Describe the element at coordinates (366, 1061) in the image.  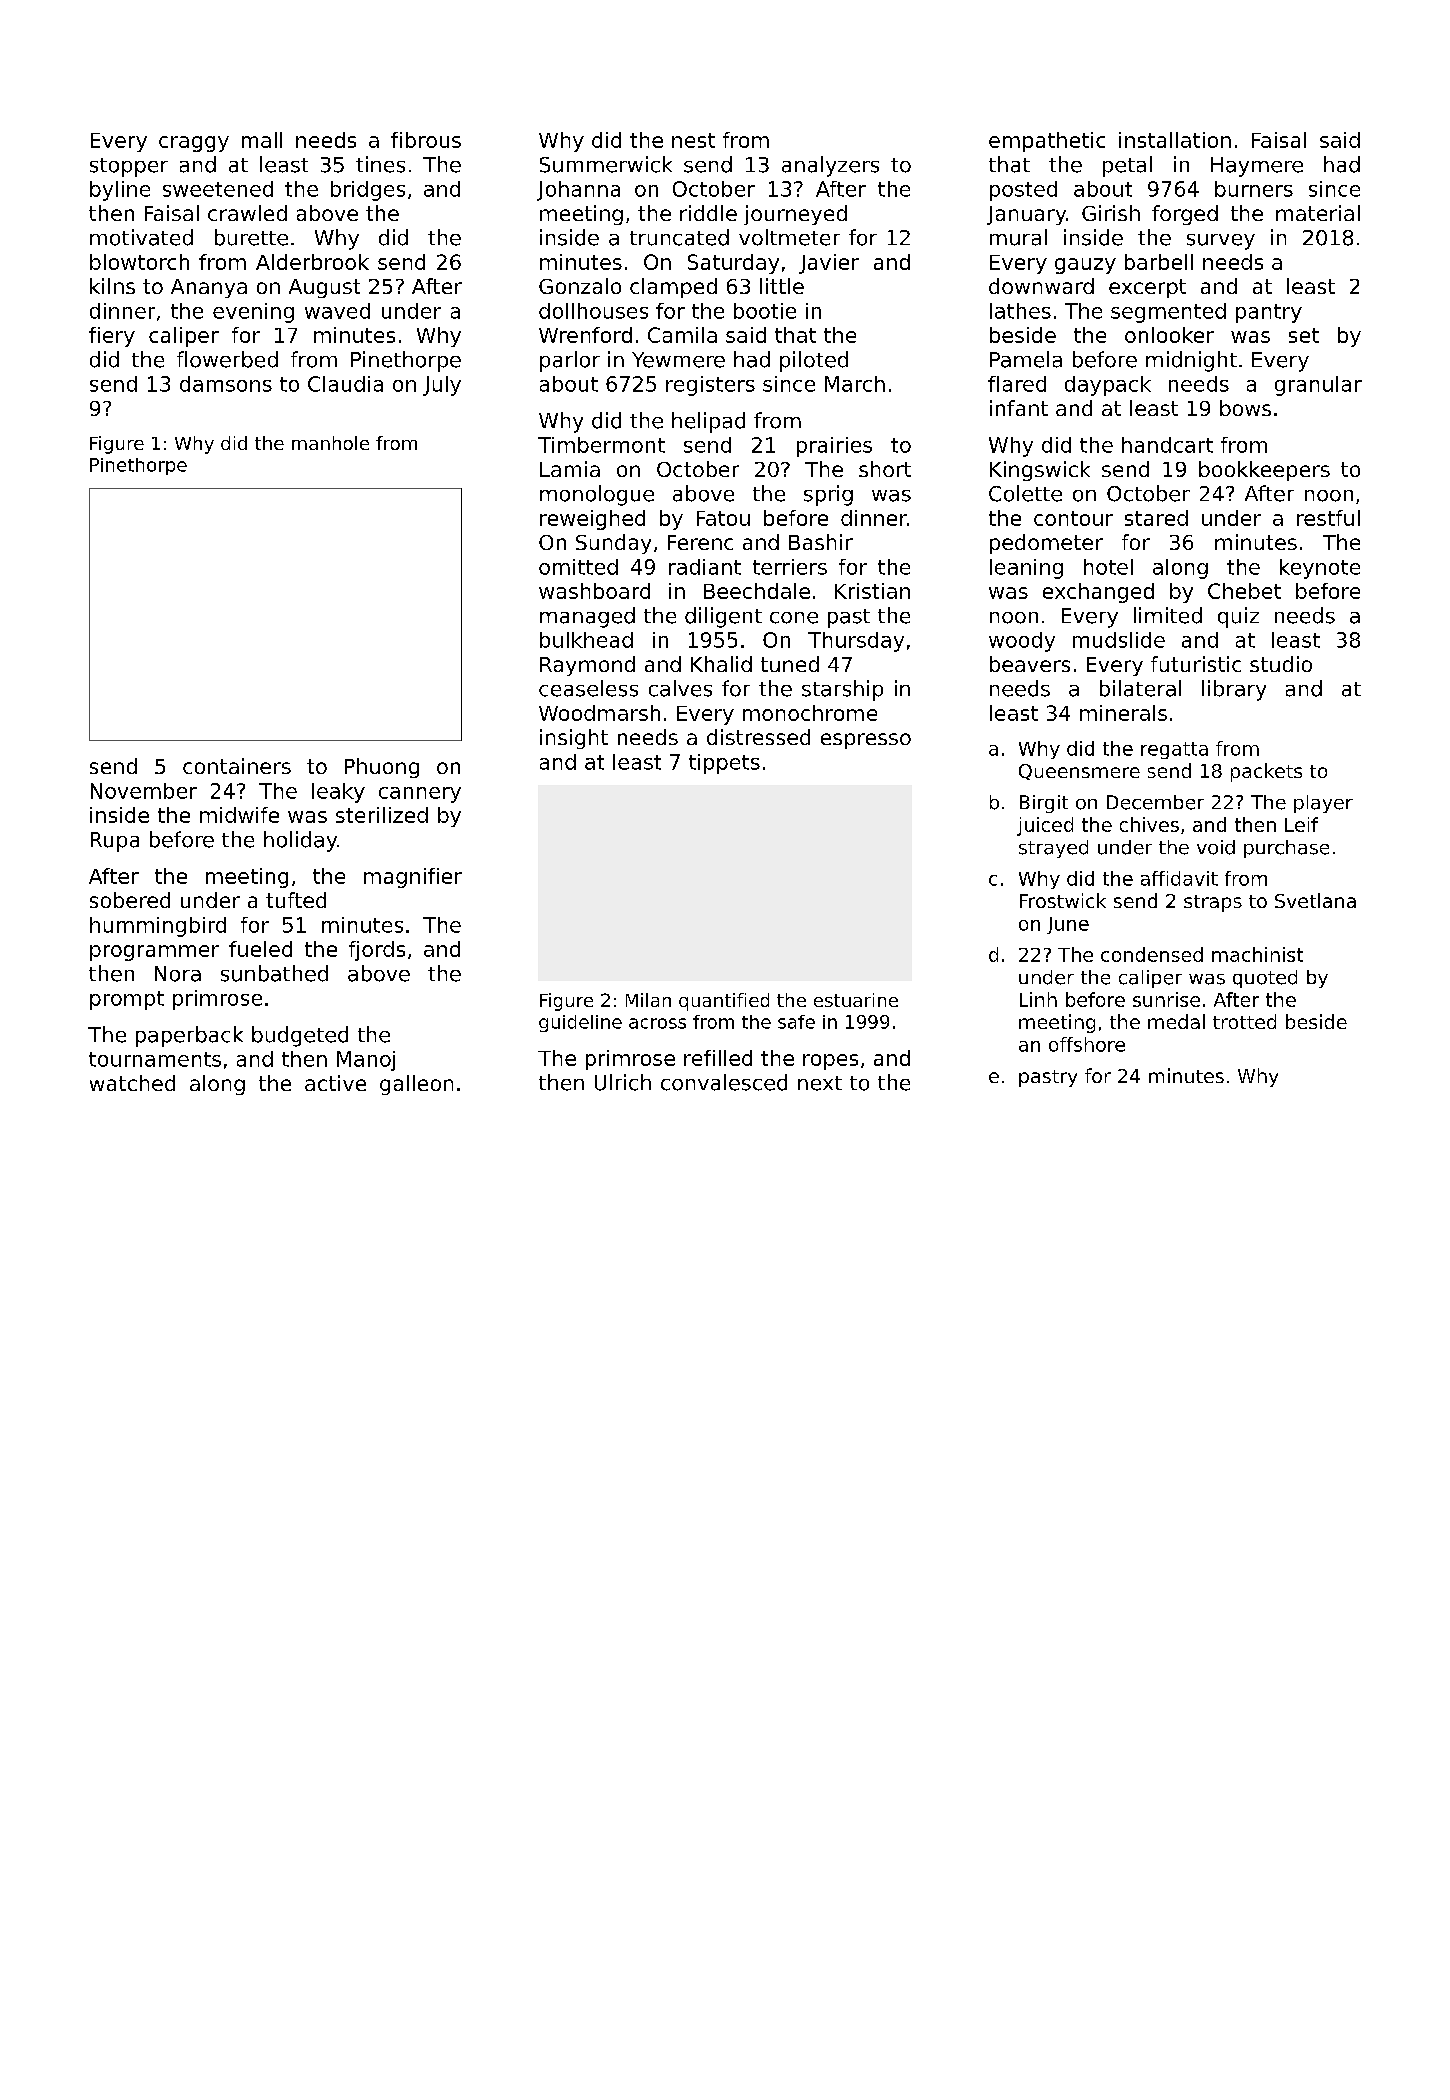
I see `Manoj` at that location.
